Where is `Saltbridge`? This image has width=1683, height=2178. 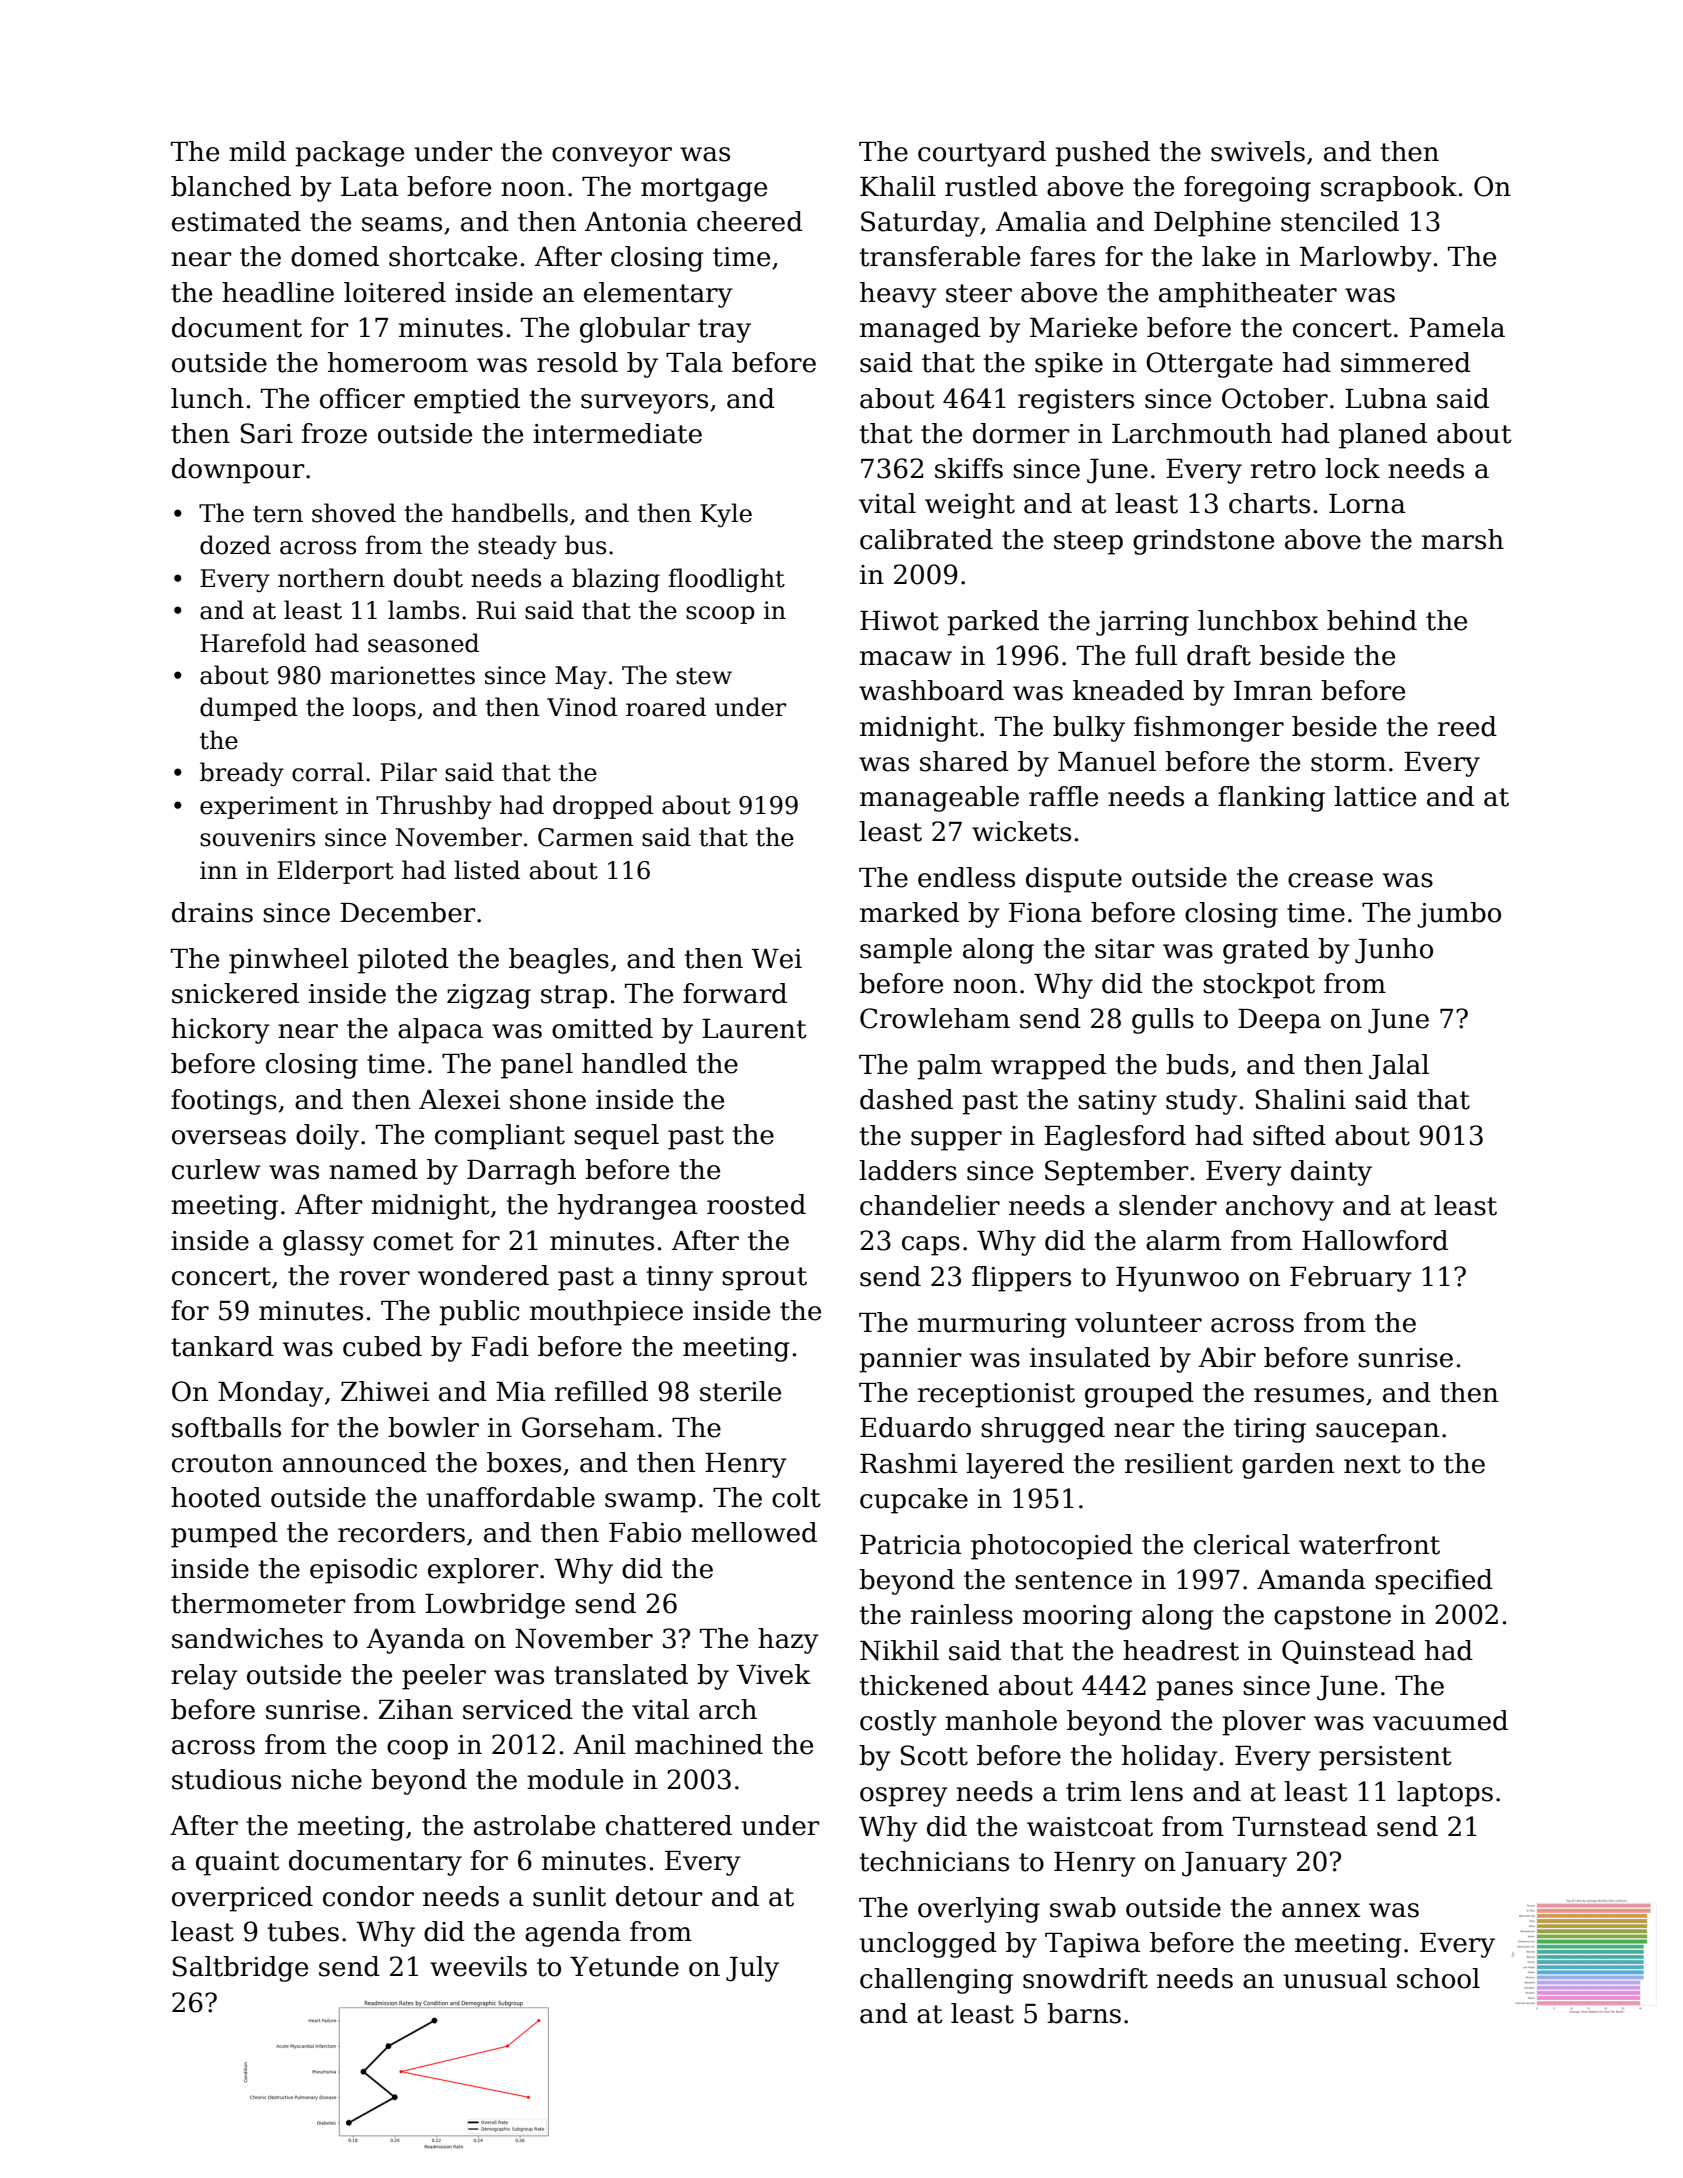
Saltbridge is located at coordinates (240, 1969).
